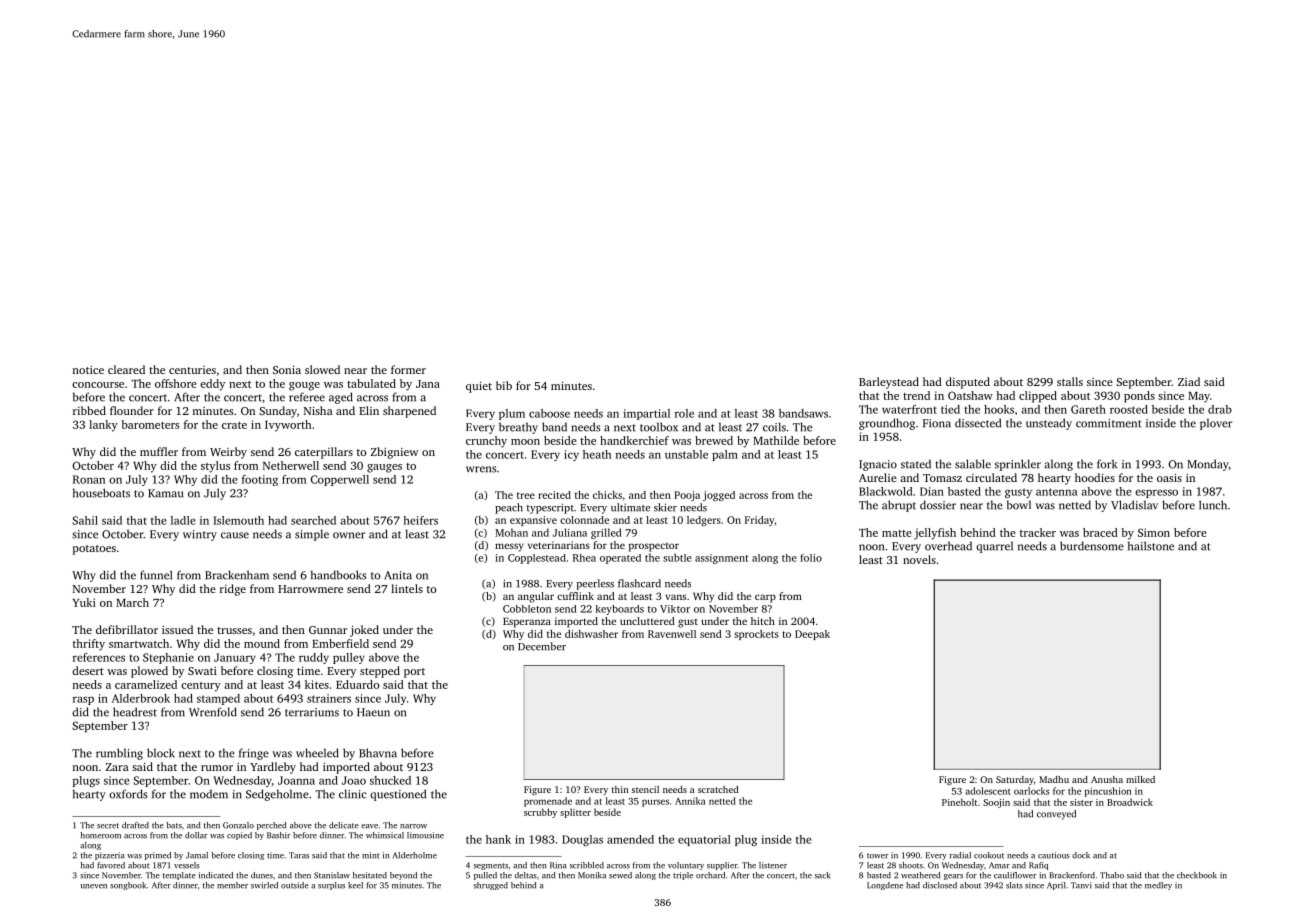 The image size is (1308, 924). I want to click on bib, so click(504, 385).
